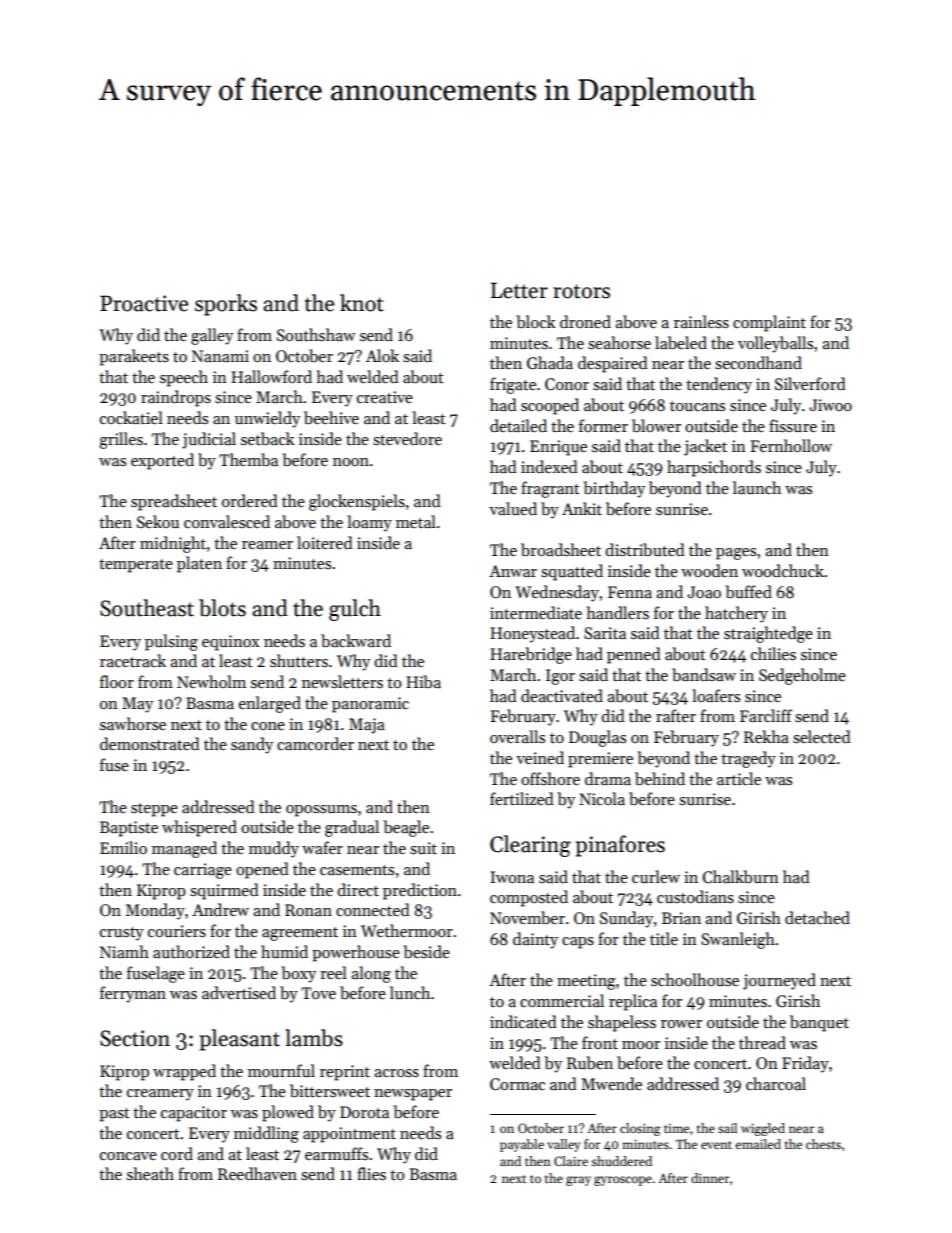 The width and height of the screenshot is (952, 1233). Describe the element at coordinates (385, 397) in the screenshot. I see `creative` at that location.
